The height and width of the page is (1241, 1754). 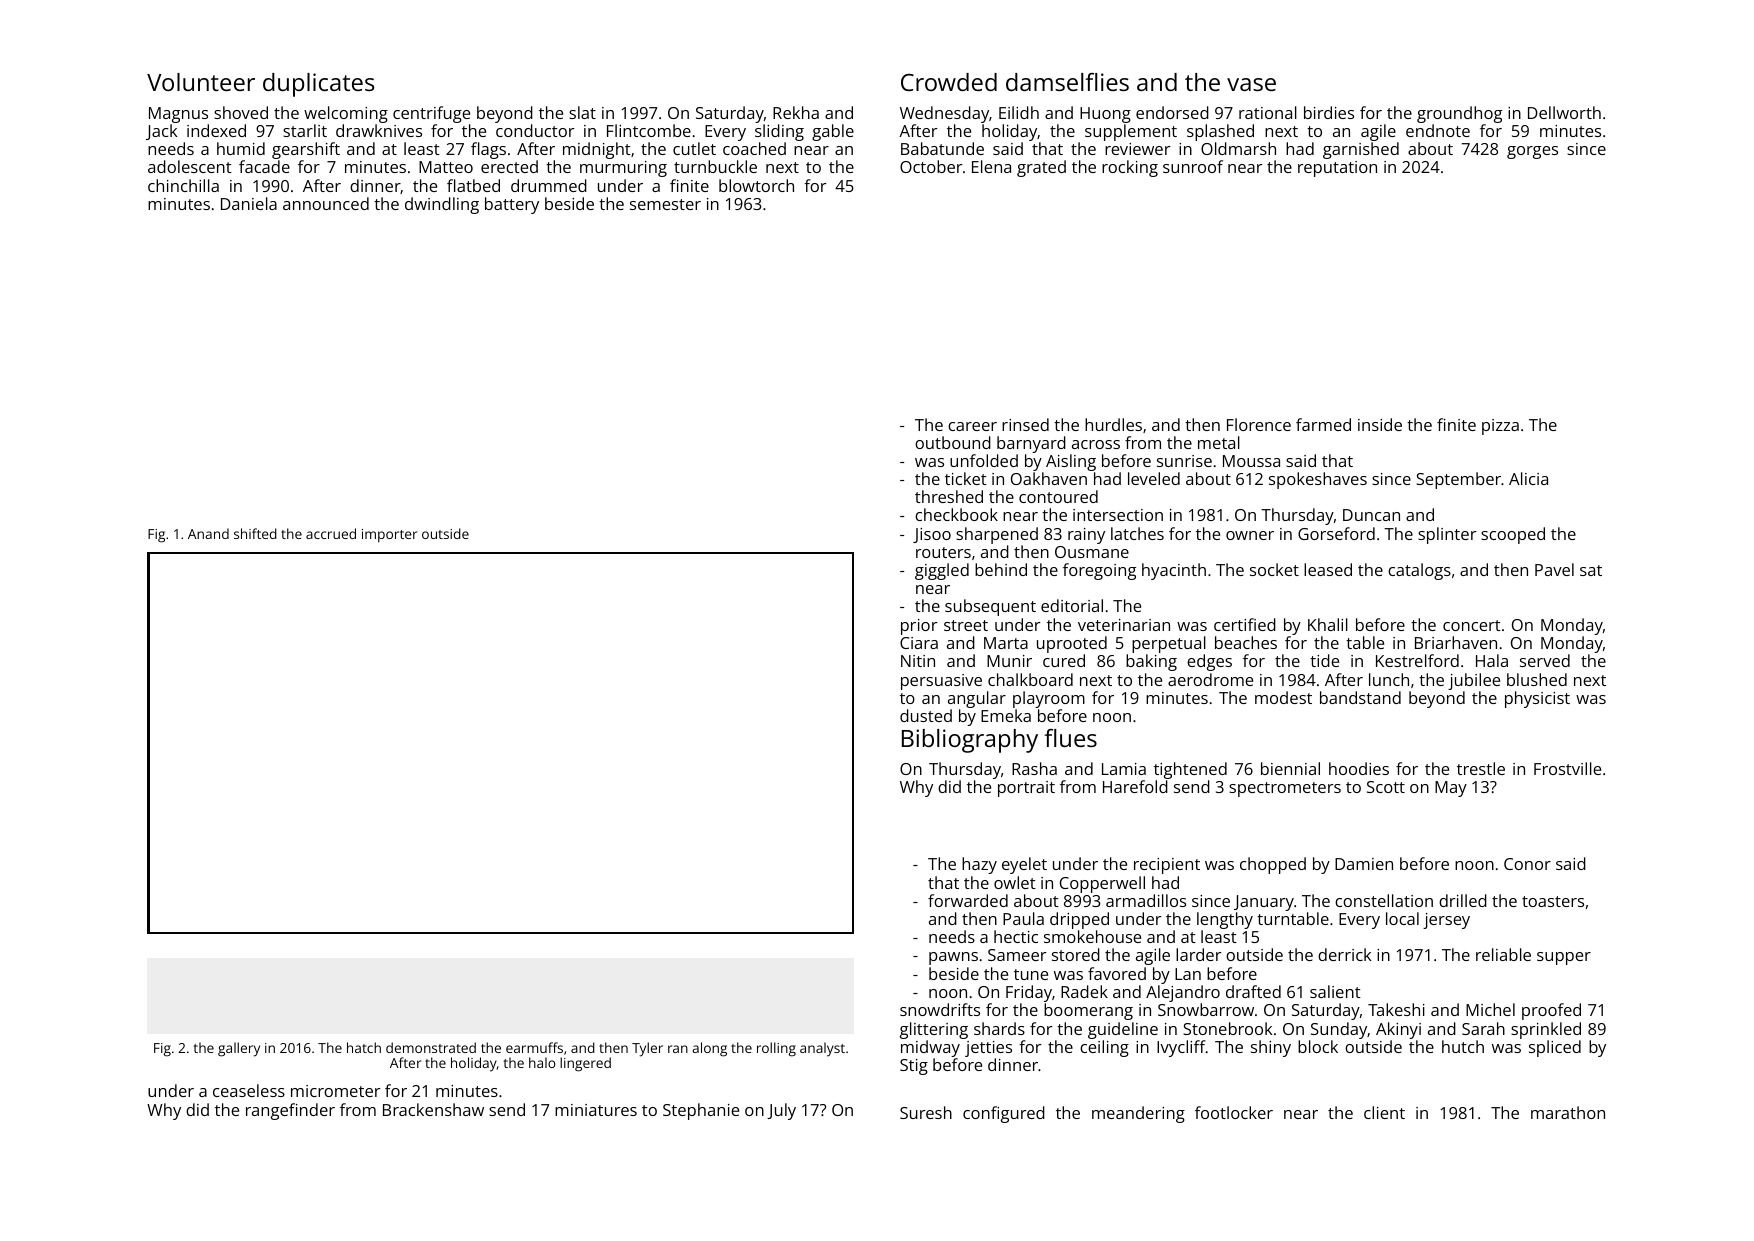 What do you see at coordinates (1337, 169) in the page?
I see `reputation` at bounding box center [1337, 169].
